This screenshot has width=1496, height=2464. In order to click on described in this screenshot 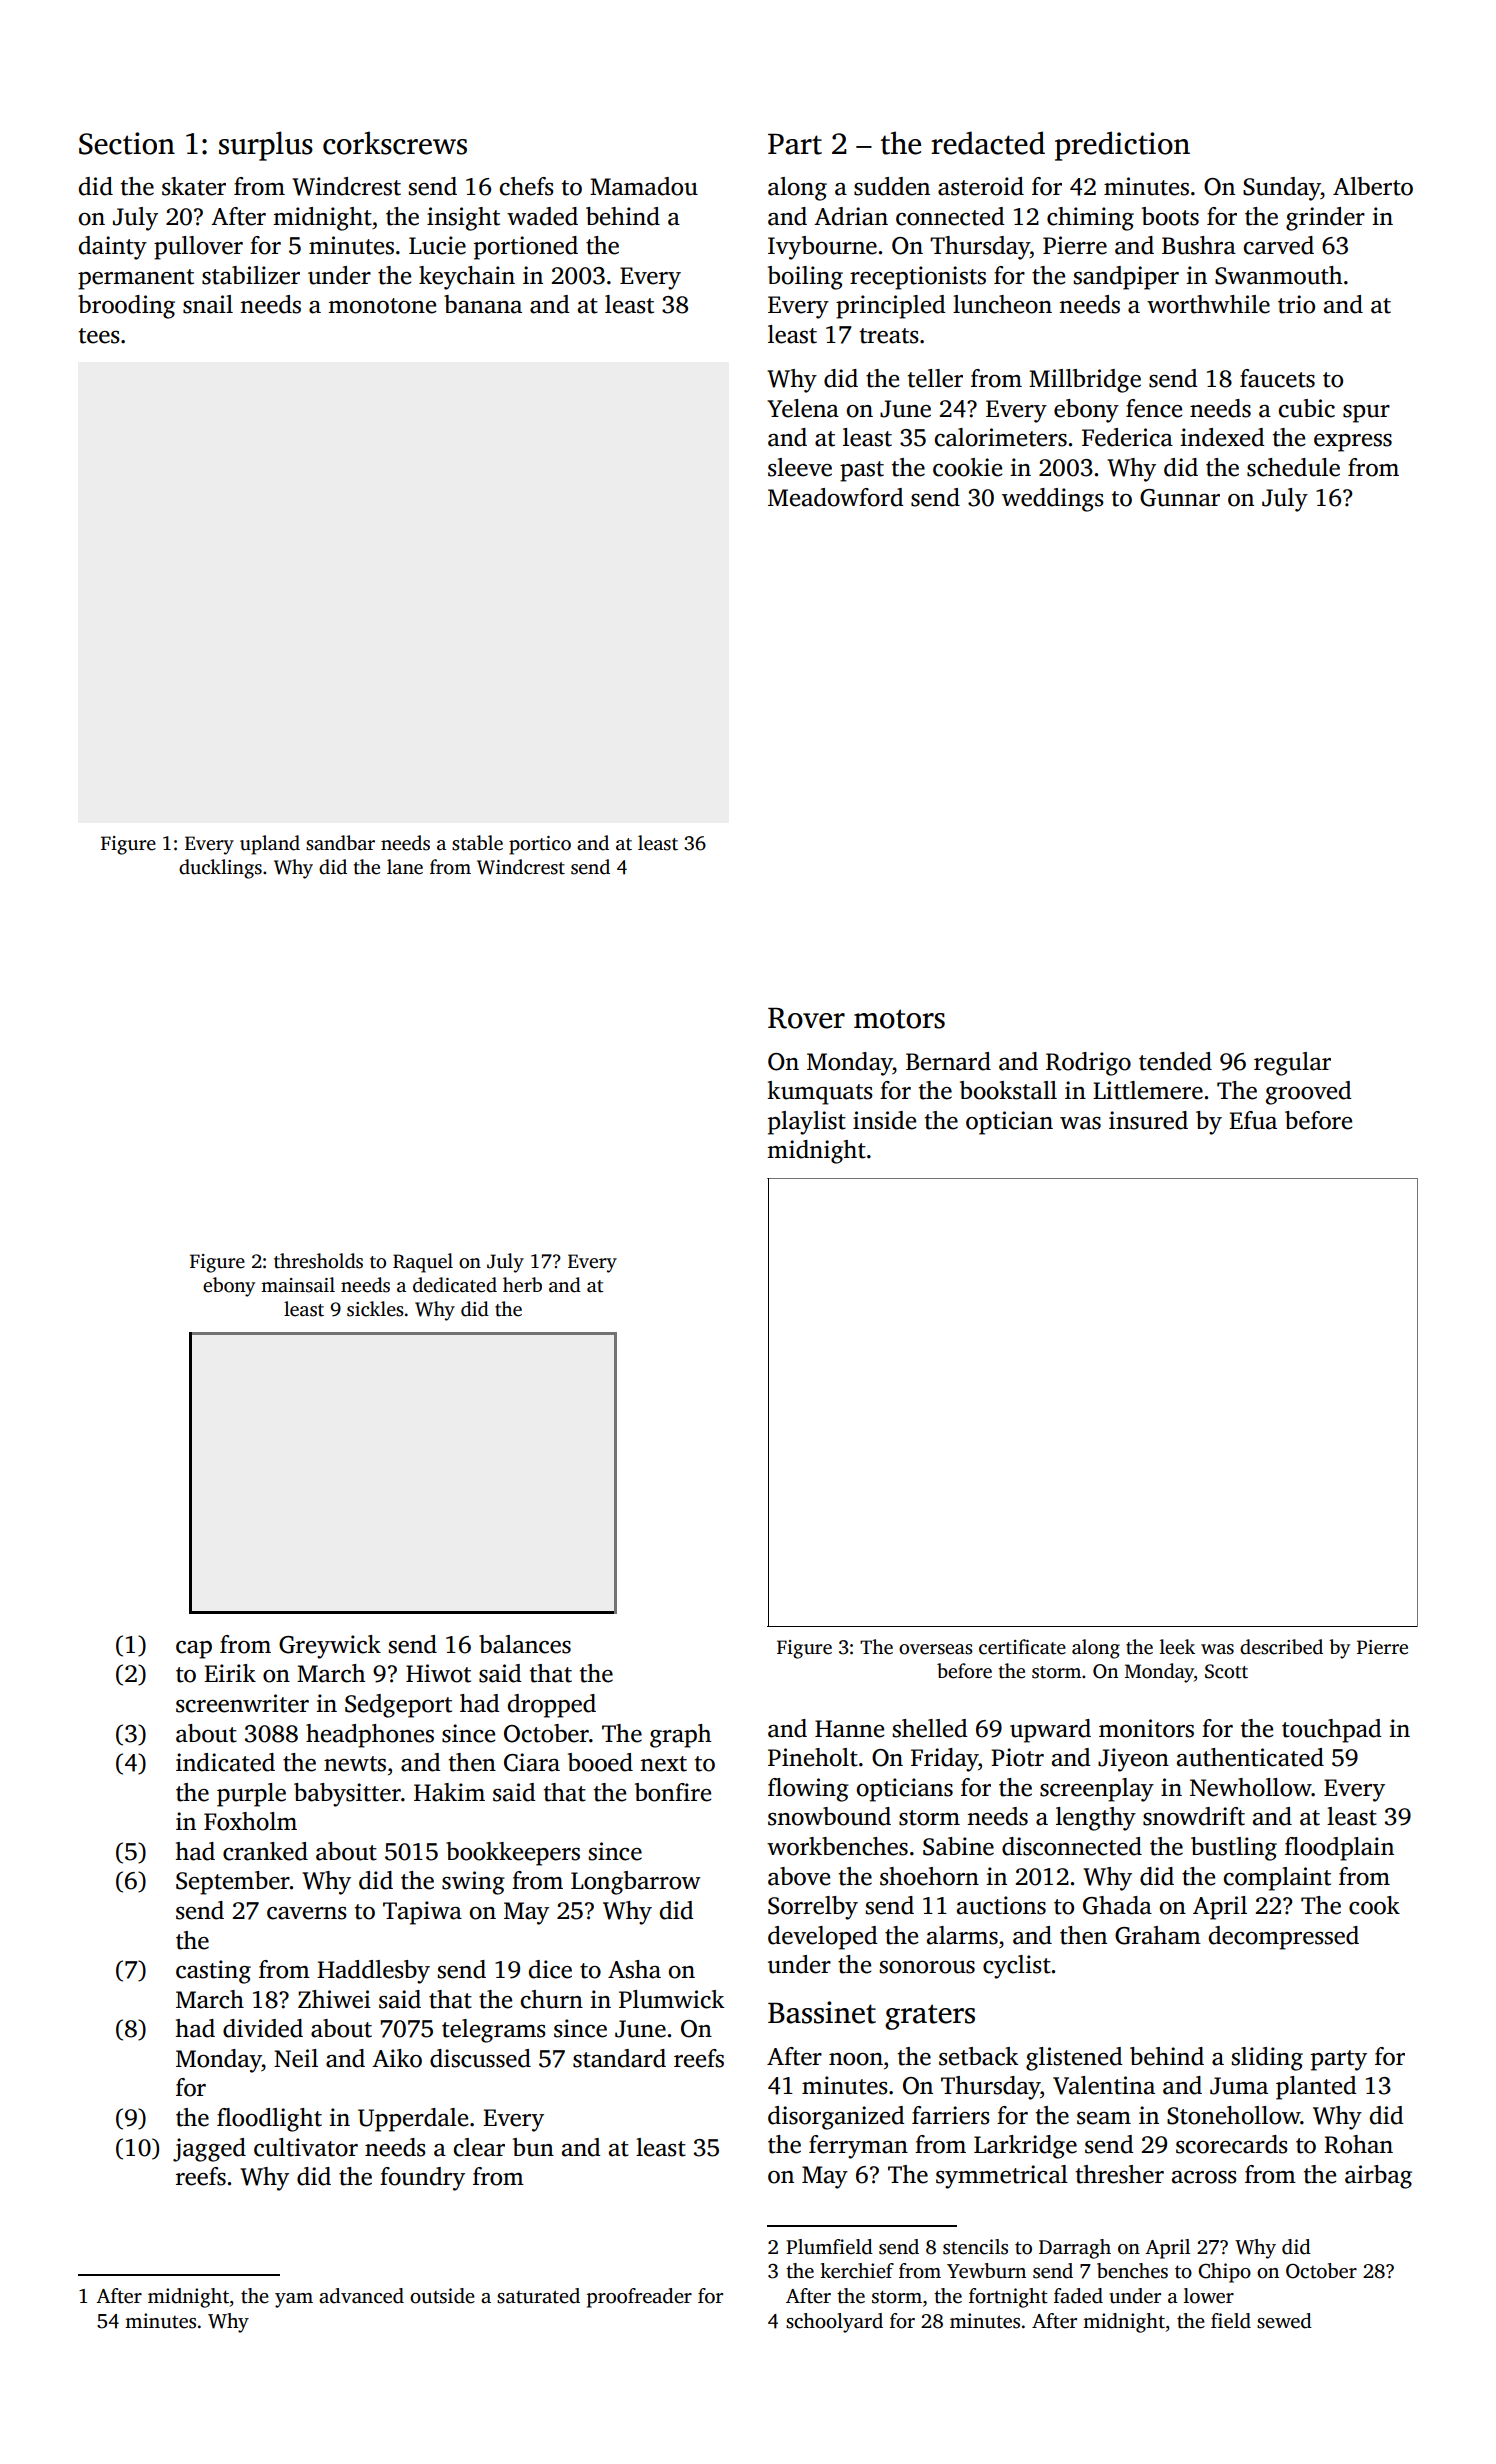, I will do `click(1281, 1647)`.
